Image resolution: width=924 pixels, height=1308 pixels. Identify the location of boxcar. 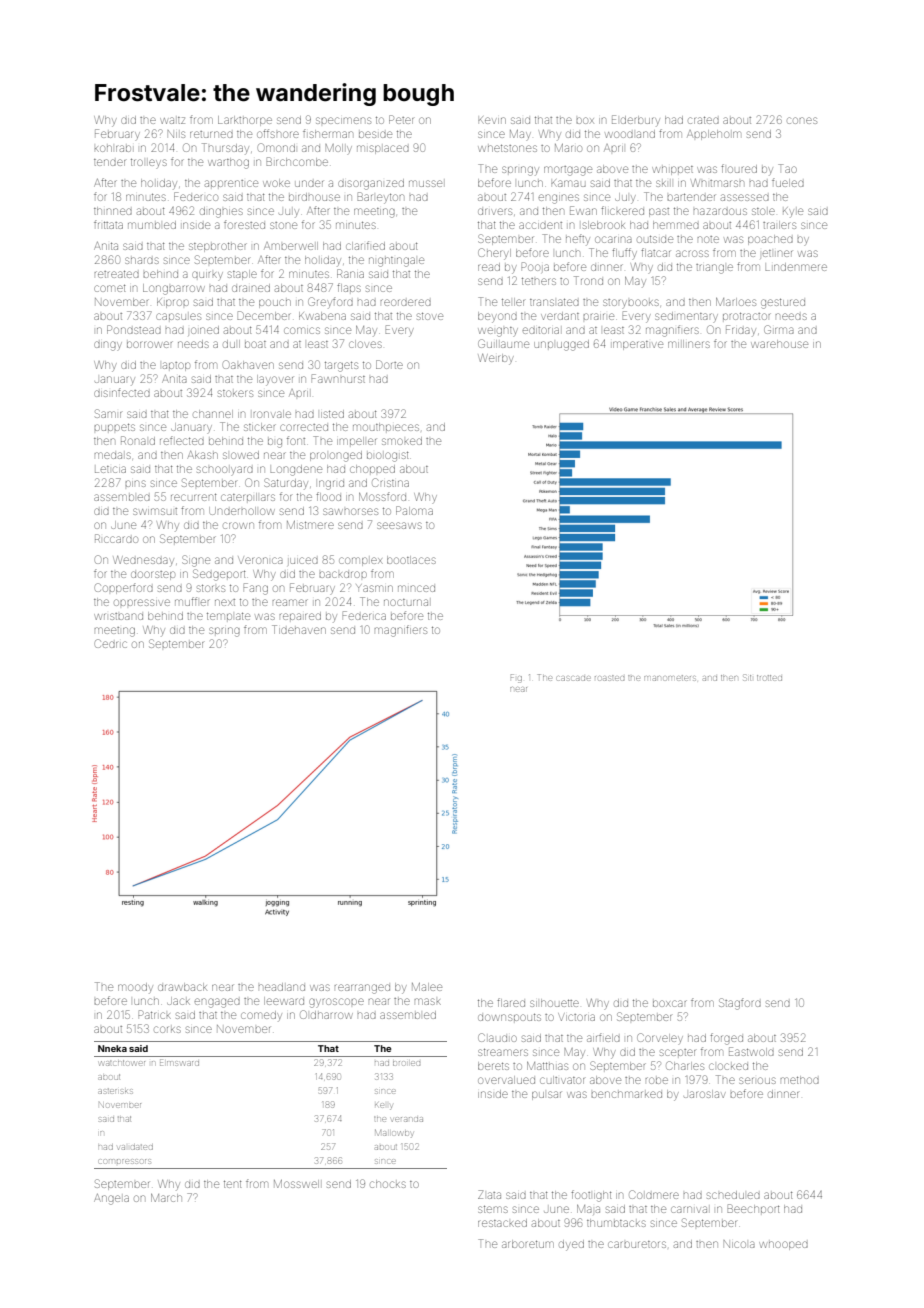
(670, 1003).
